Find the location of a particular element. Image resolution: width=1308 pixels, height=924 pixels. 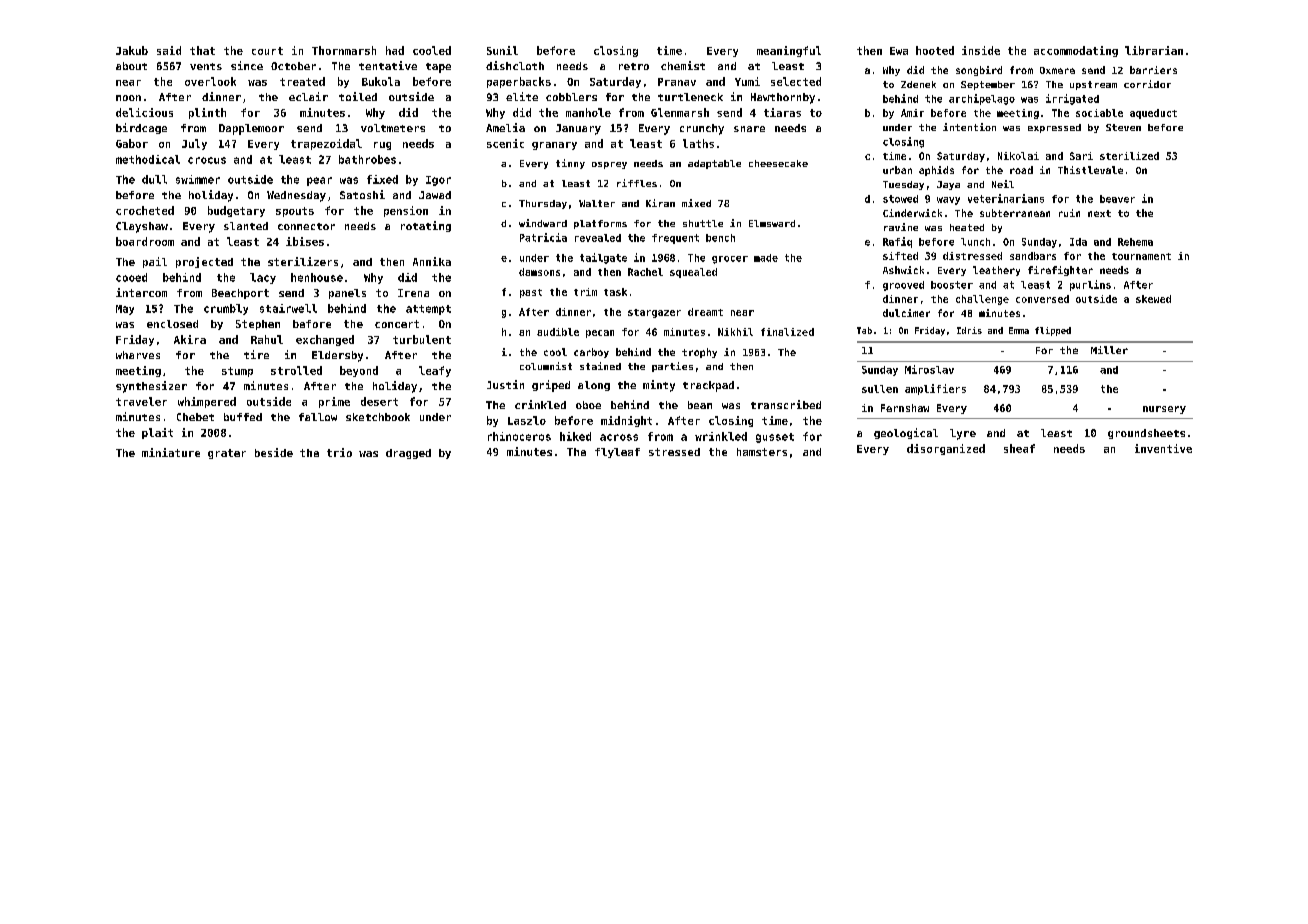

birdcage is located at coordinates (141, 128).
